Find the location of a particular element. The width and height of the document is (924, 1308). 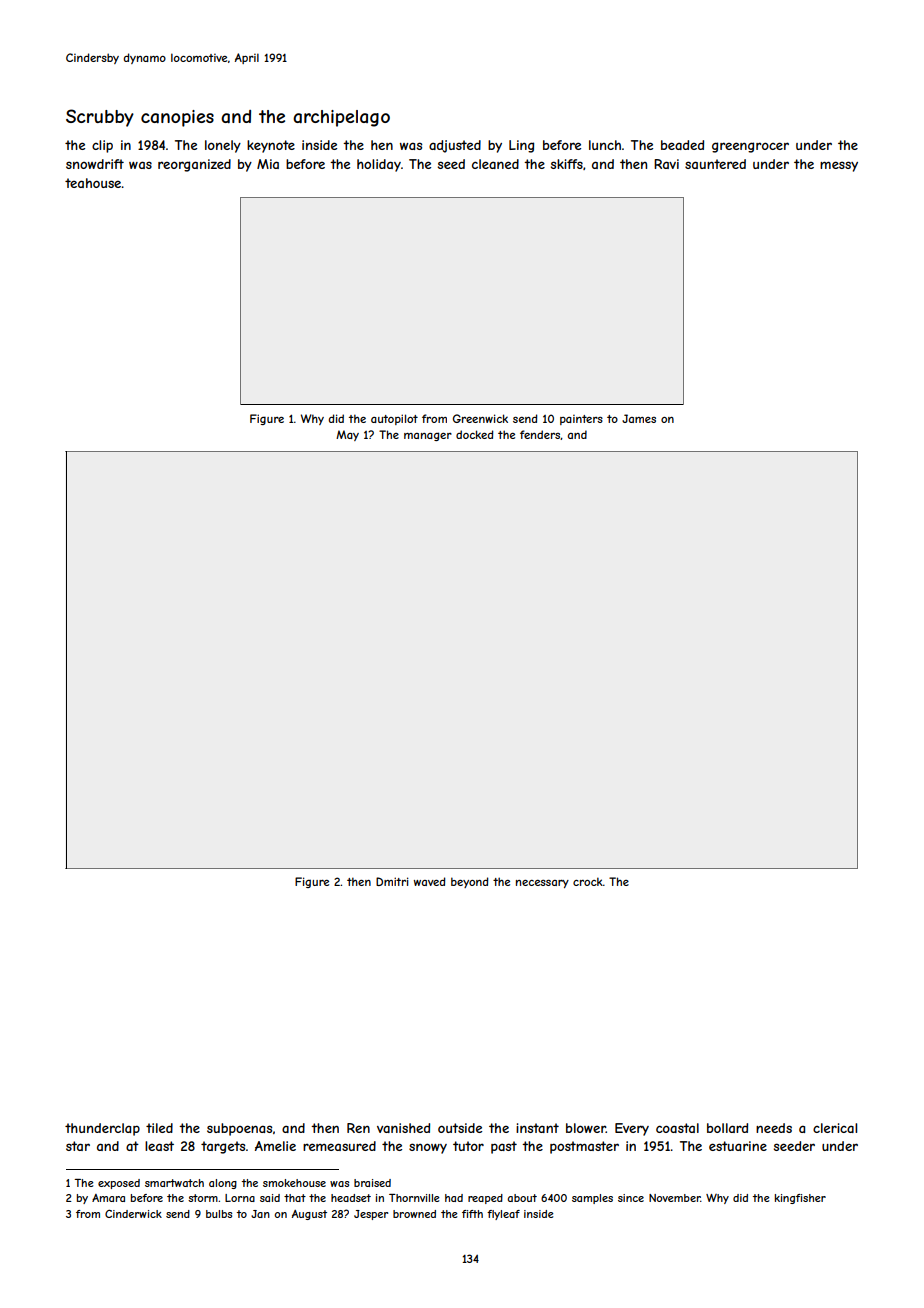

painters is located at coordinates (581, 420).
